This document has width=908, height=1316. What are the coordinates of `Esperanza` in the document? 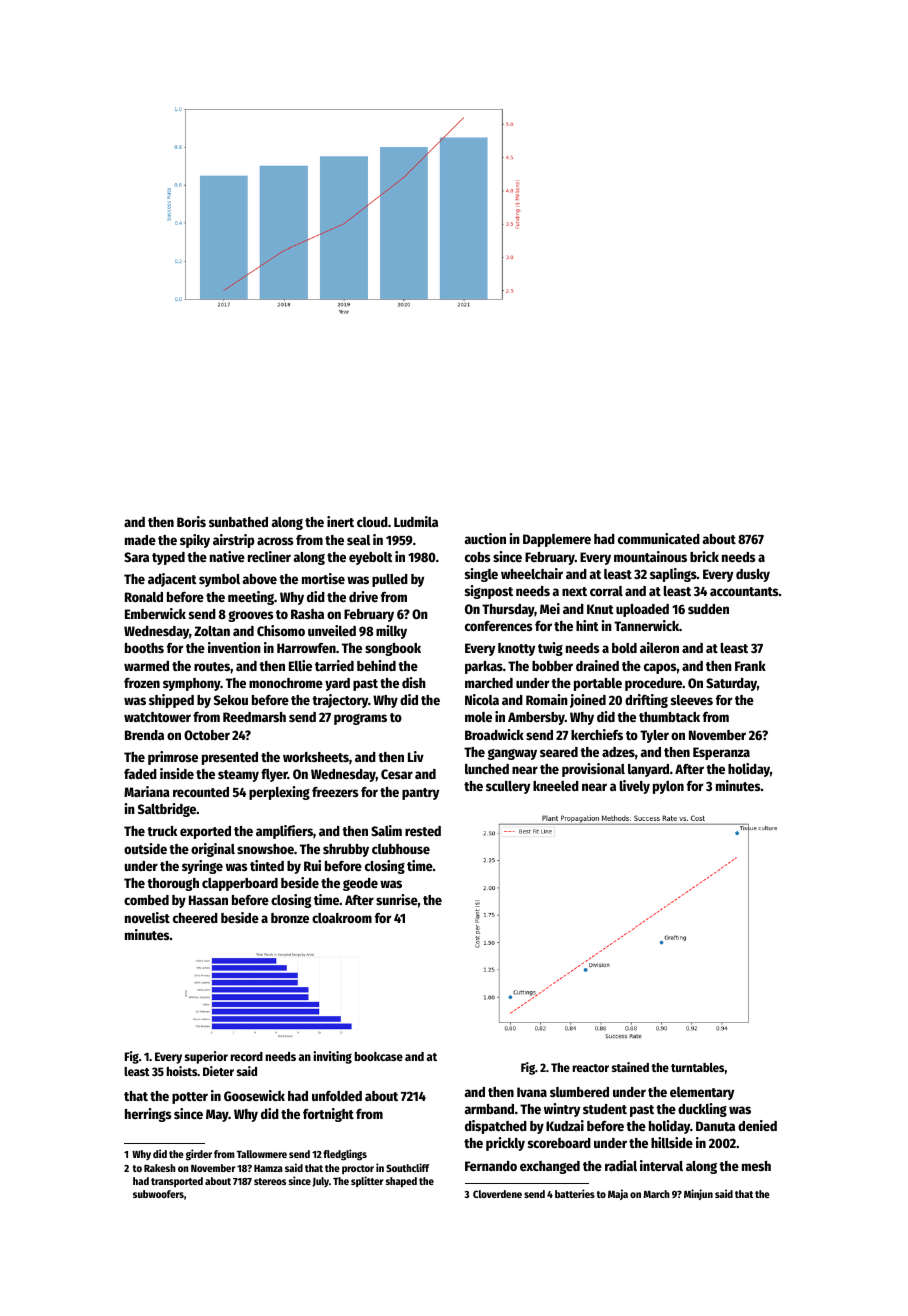 It's located at (721, 753).
